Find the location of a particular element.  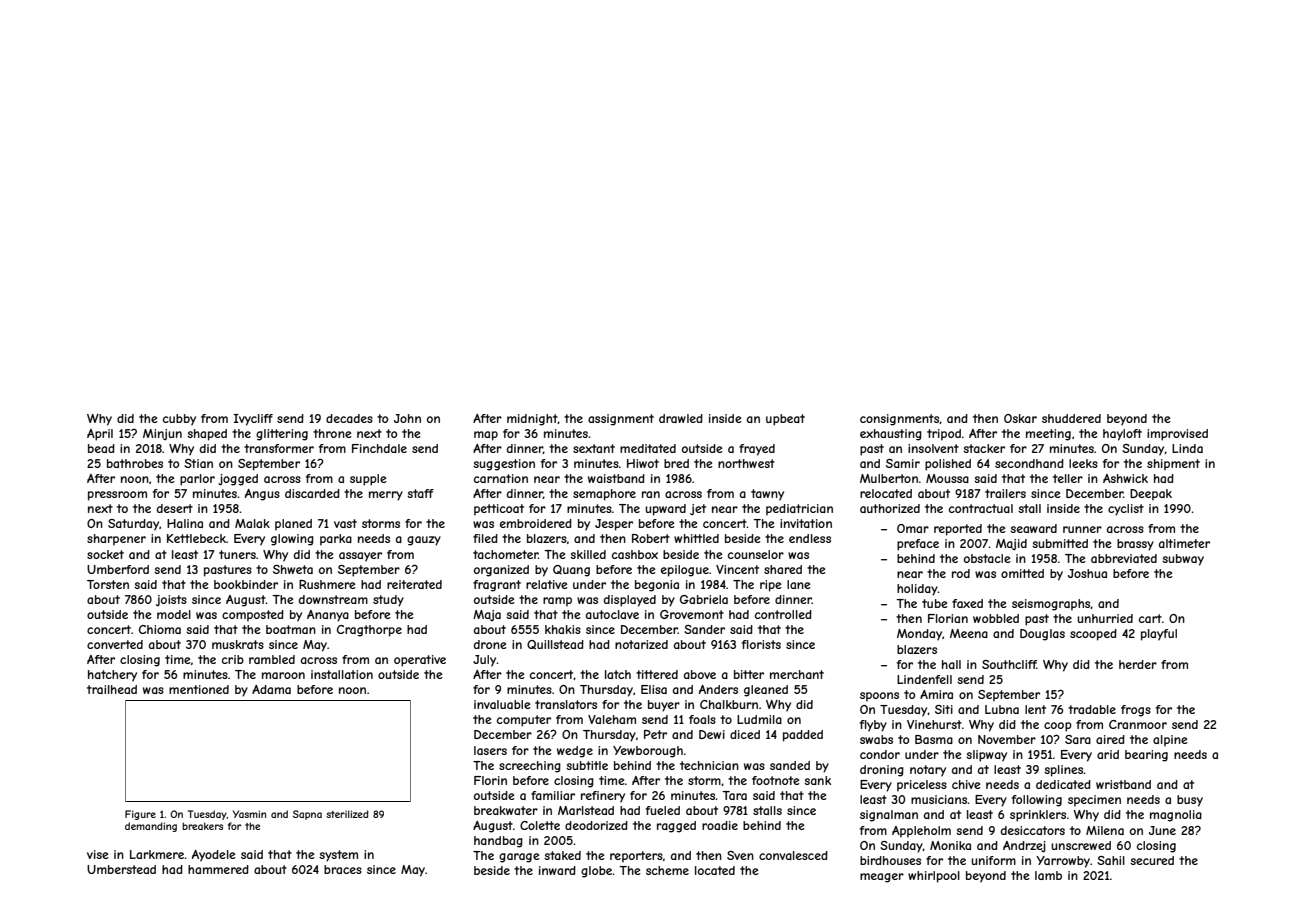

ragged is located at coordinates (676, 827).
